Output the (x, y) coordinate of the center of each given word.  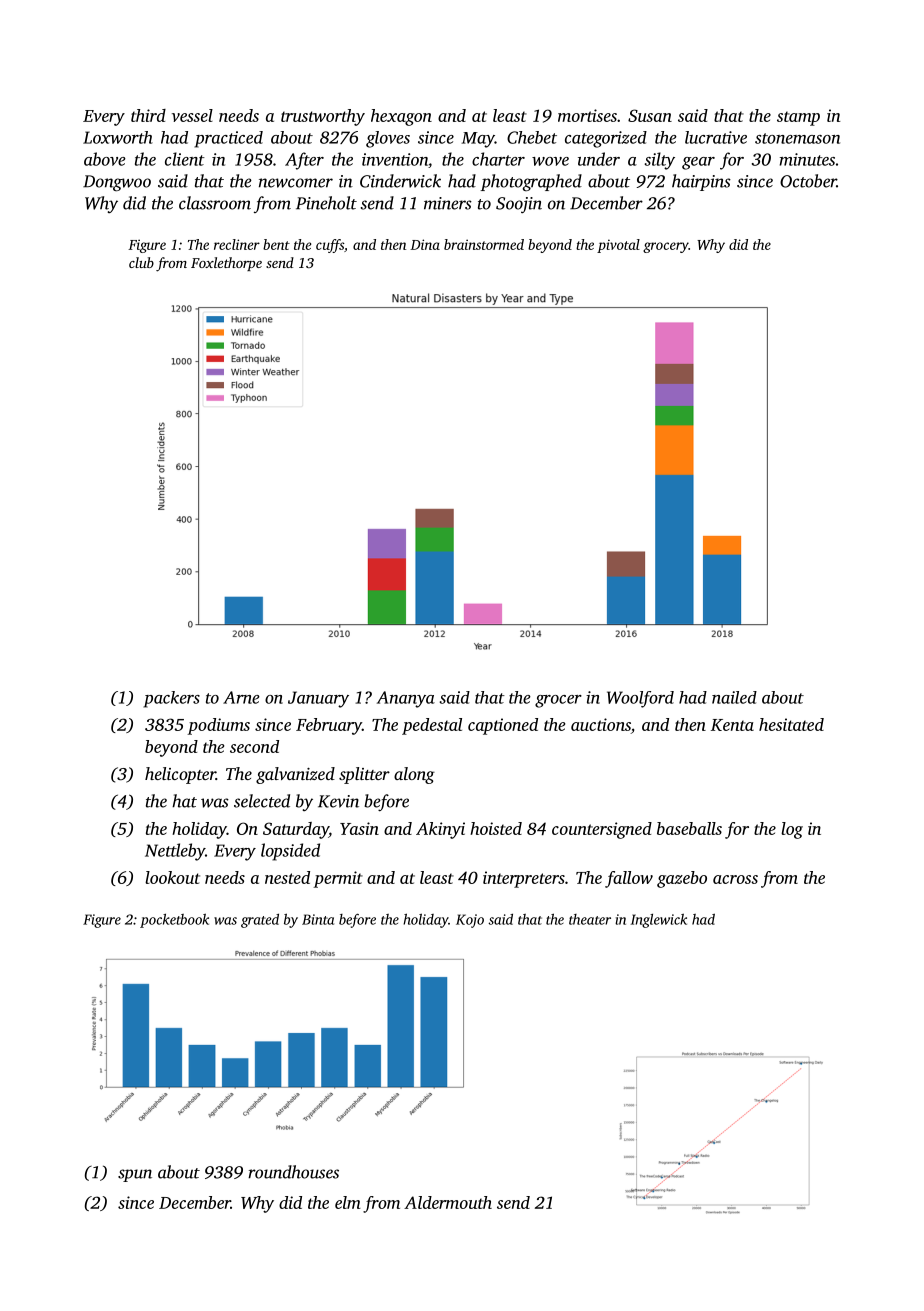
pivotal (618, 246)
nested (287, 877)
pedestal (432, 726)
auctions (601, 726)
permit (338, 879)
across (735, 879)
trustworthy (323, 117)
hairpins (701, 182)
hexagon (401, 117)
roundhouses (293, 1172)
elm (348, 1202)
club (141, 262)
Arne (241, 697)
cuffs (330, 246)
